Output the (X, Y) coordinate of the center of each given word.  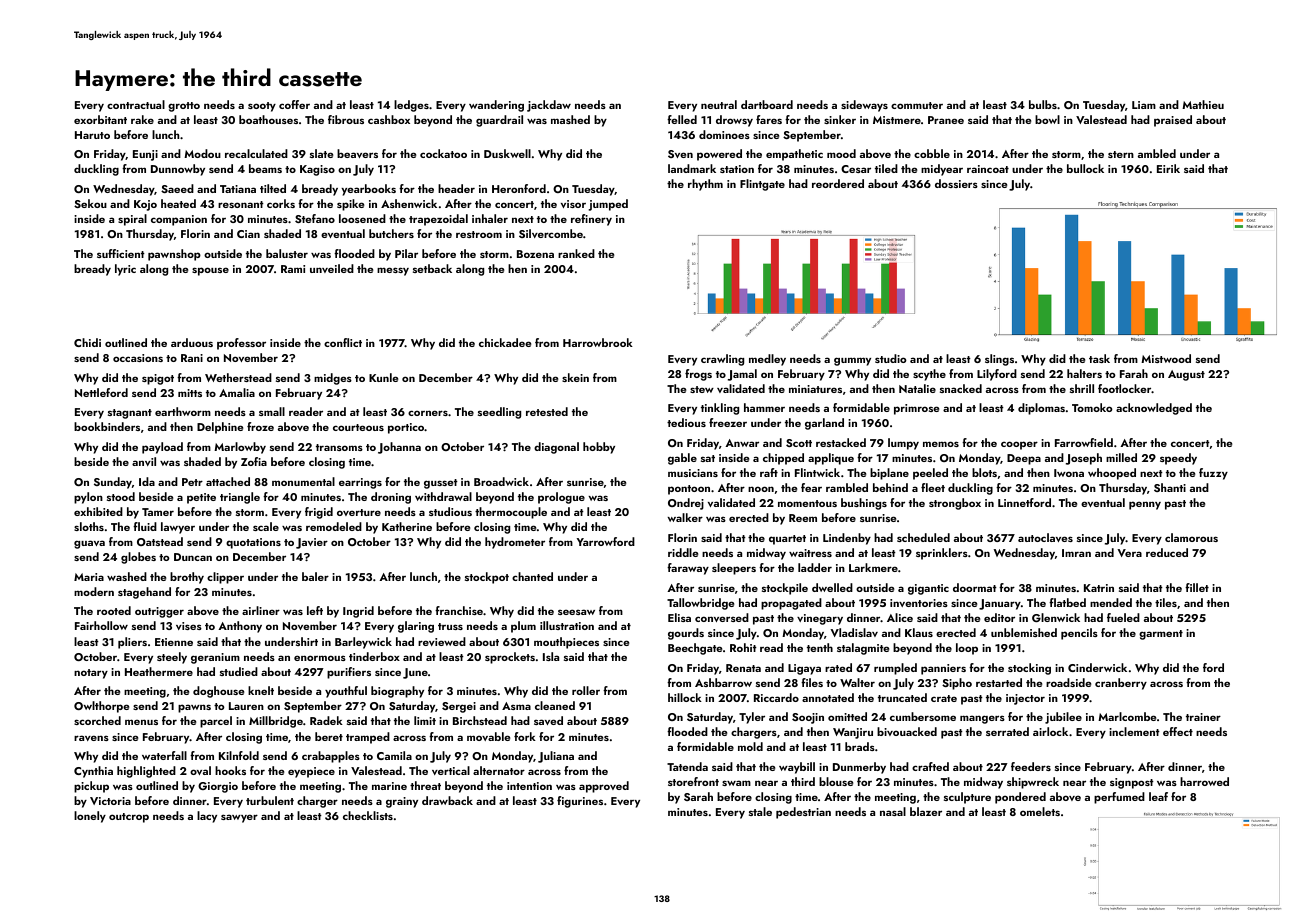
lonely (90, 817)
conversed (722, 617)
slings (999, 360)
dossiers (956, 183)
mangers (982, 719)
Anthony (240, 627)
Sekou (90, 203)
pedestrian (803, 813)
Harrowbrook (598, 342)
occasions (138, 358)
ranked (576, 253)
